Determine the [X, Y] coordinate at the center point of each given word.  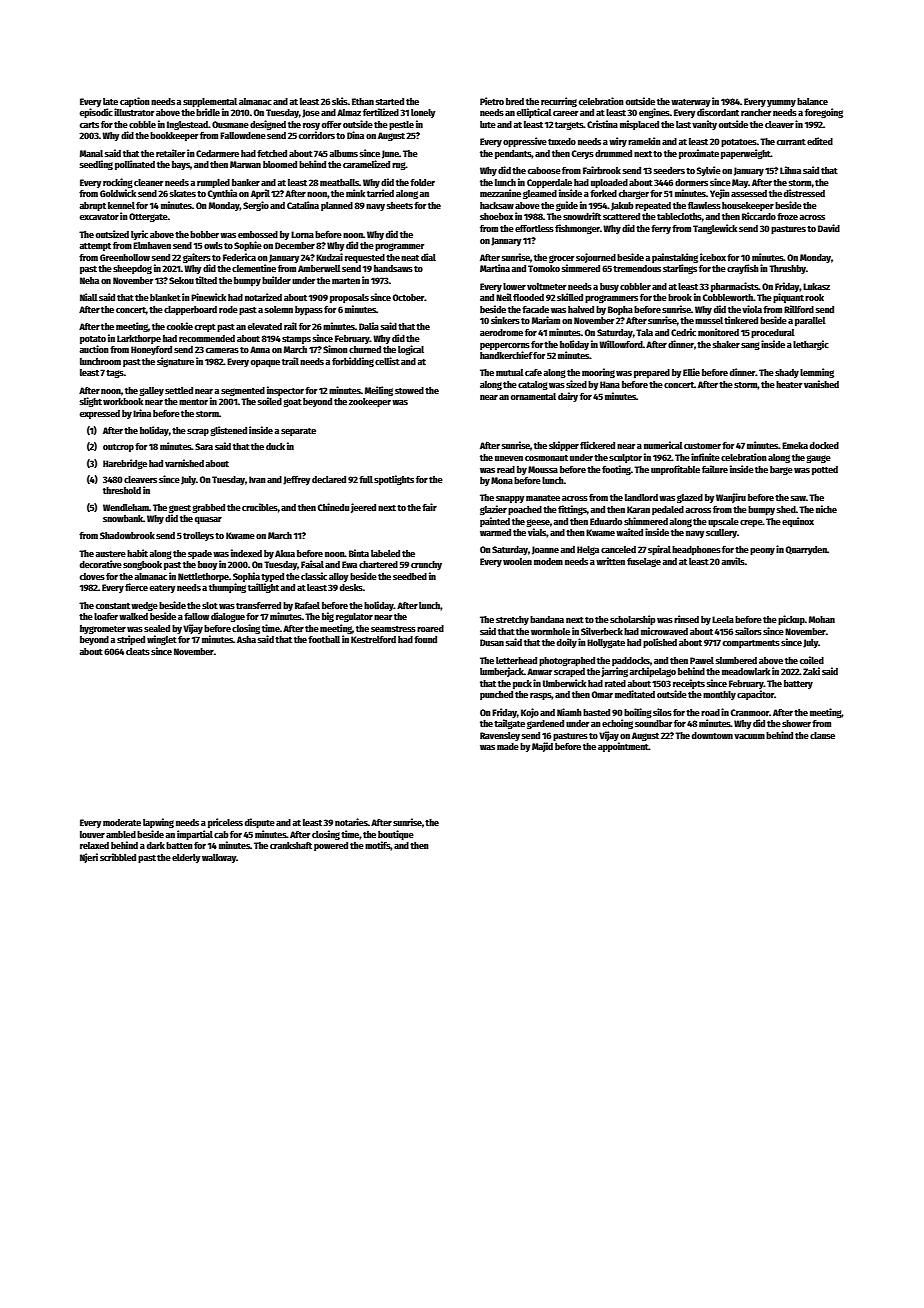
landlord [641, 497]
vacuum [749, 736]
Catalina [303, 205]
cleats [138, 651]
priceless [225, 823]
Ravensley [500, 736]
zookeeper [370, 402]
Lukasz [816, 286]
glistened [229, 431]
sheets [400, 205]
